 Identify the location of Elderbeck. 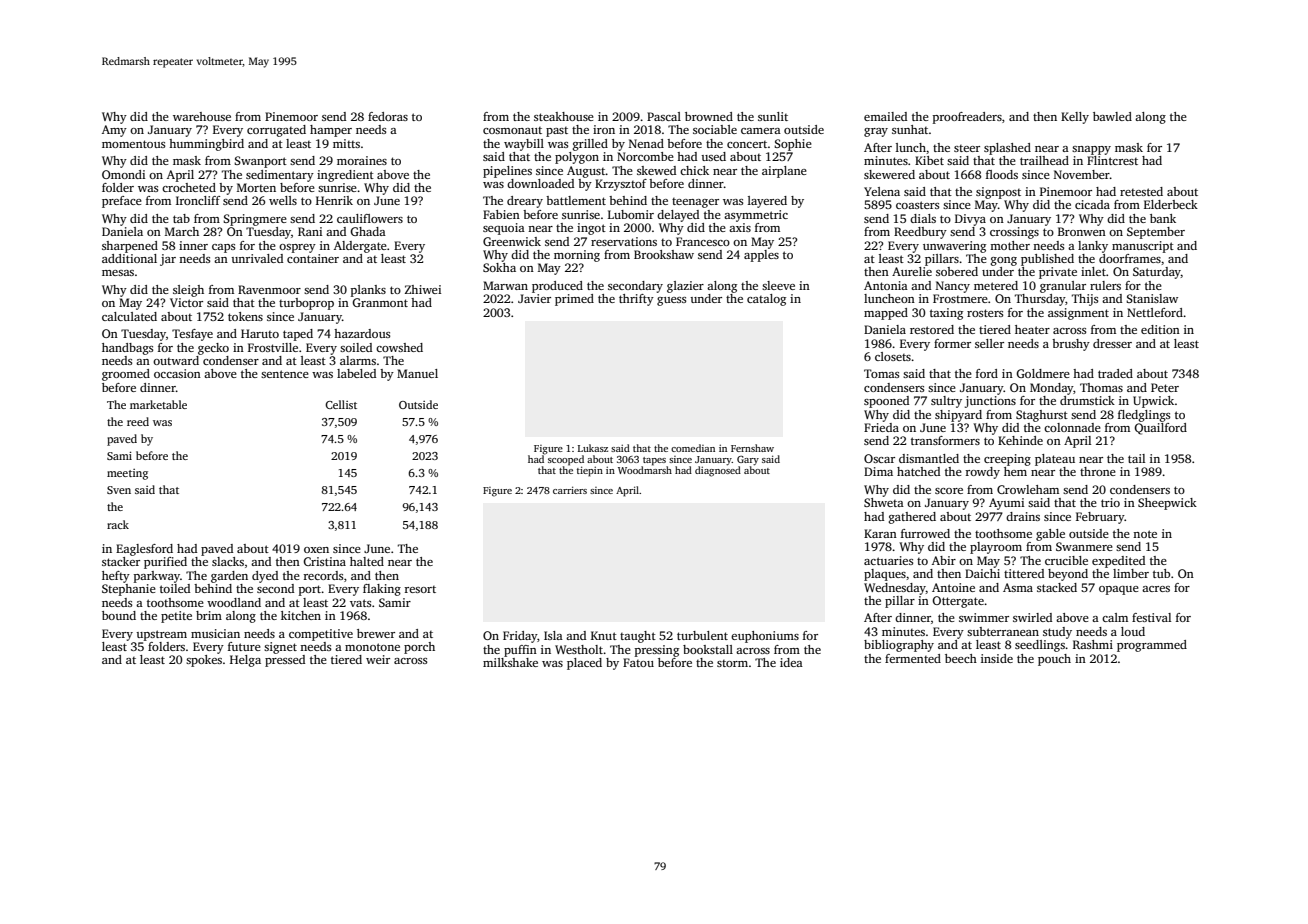
(1171, 204).
